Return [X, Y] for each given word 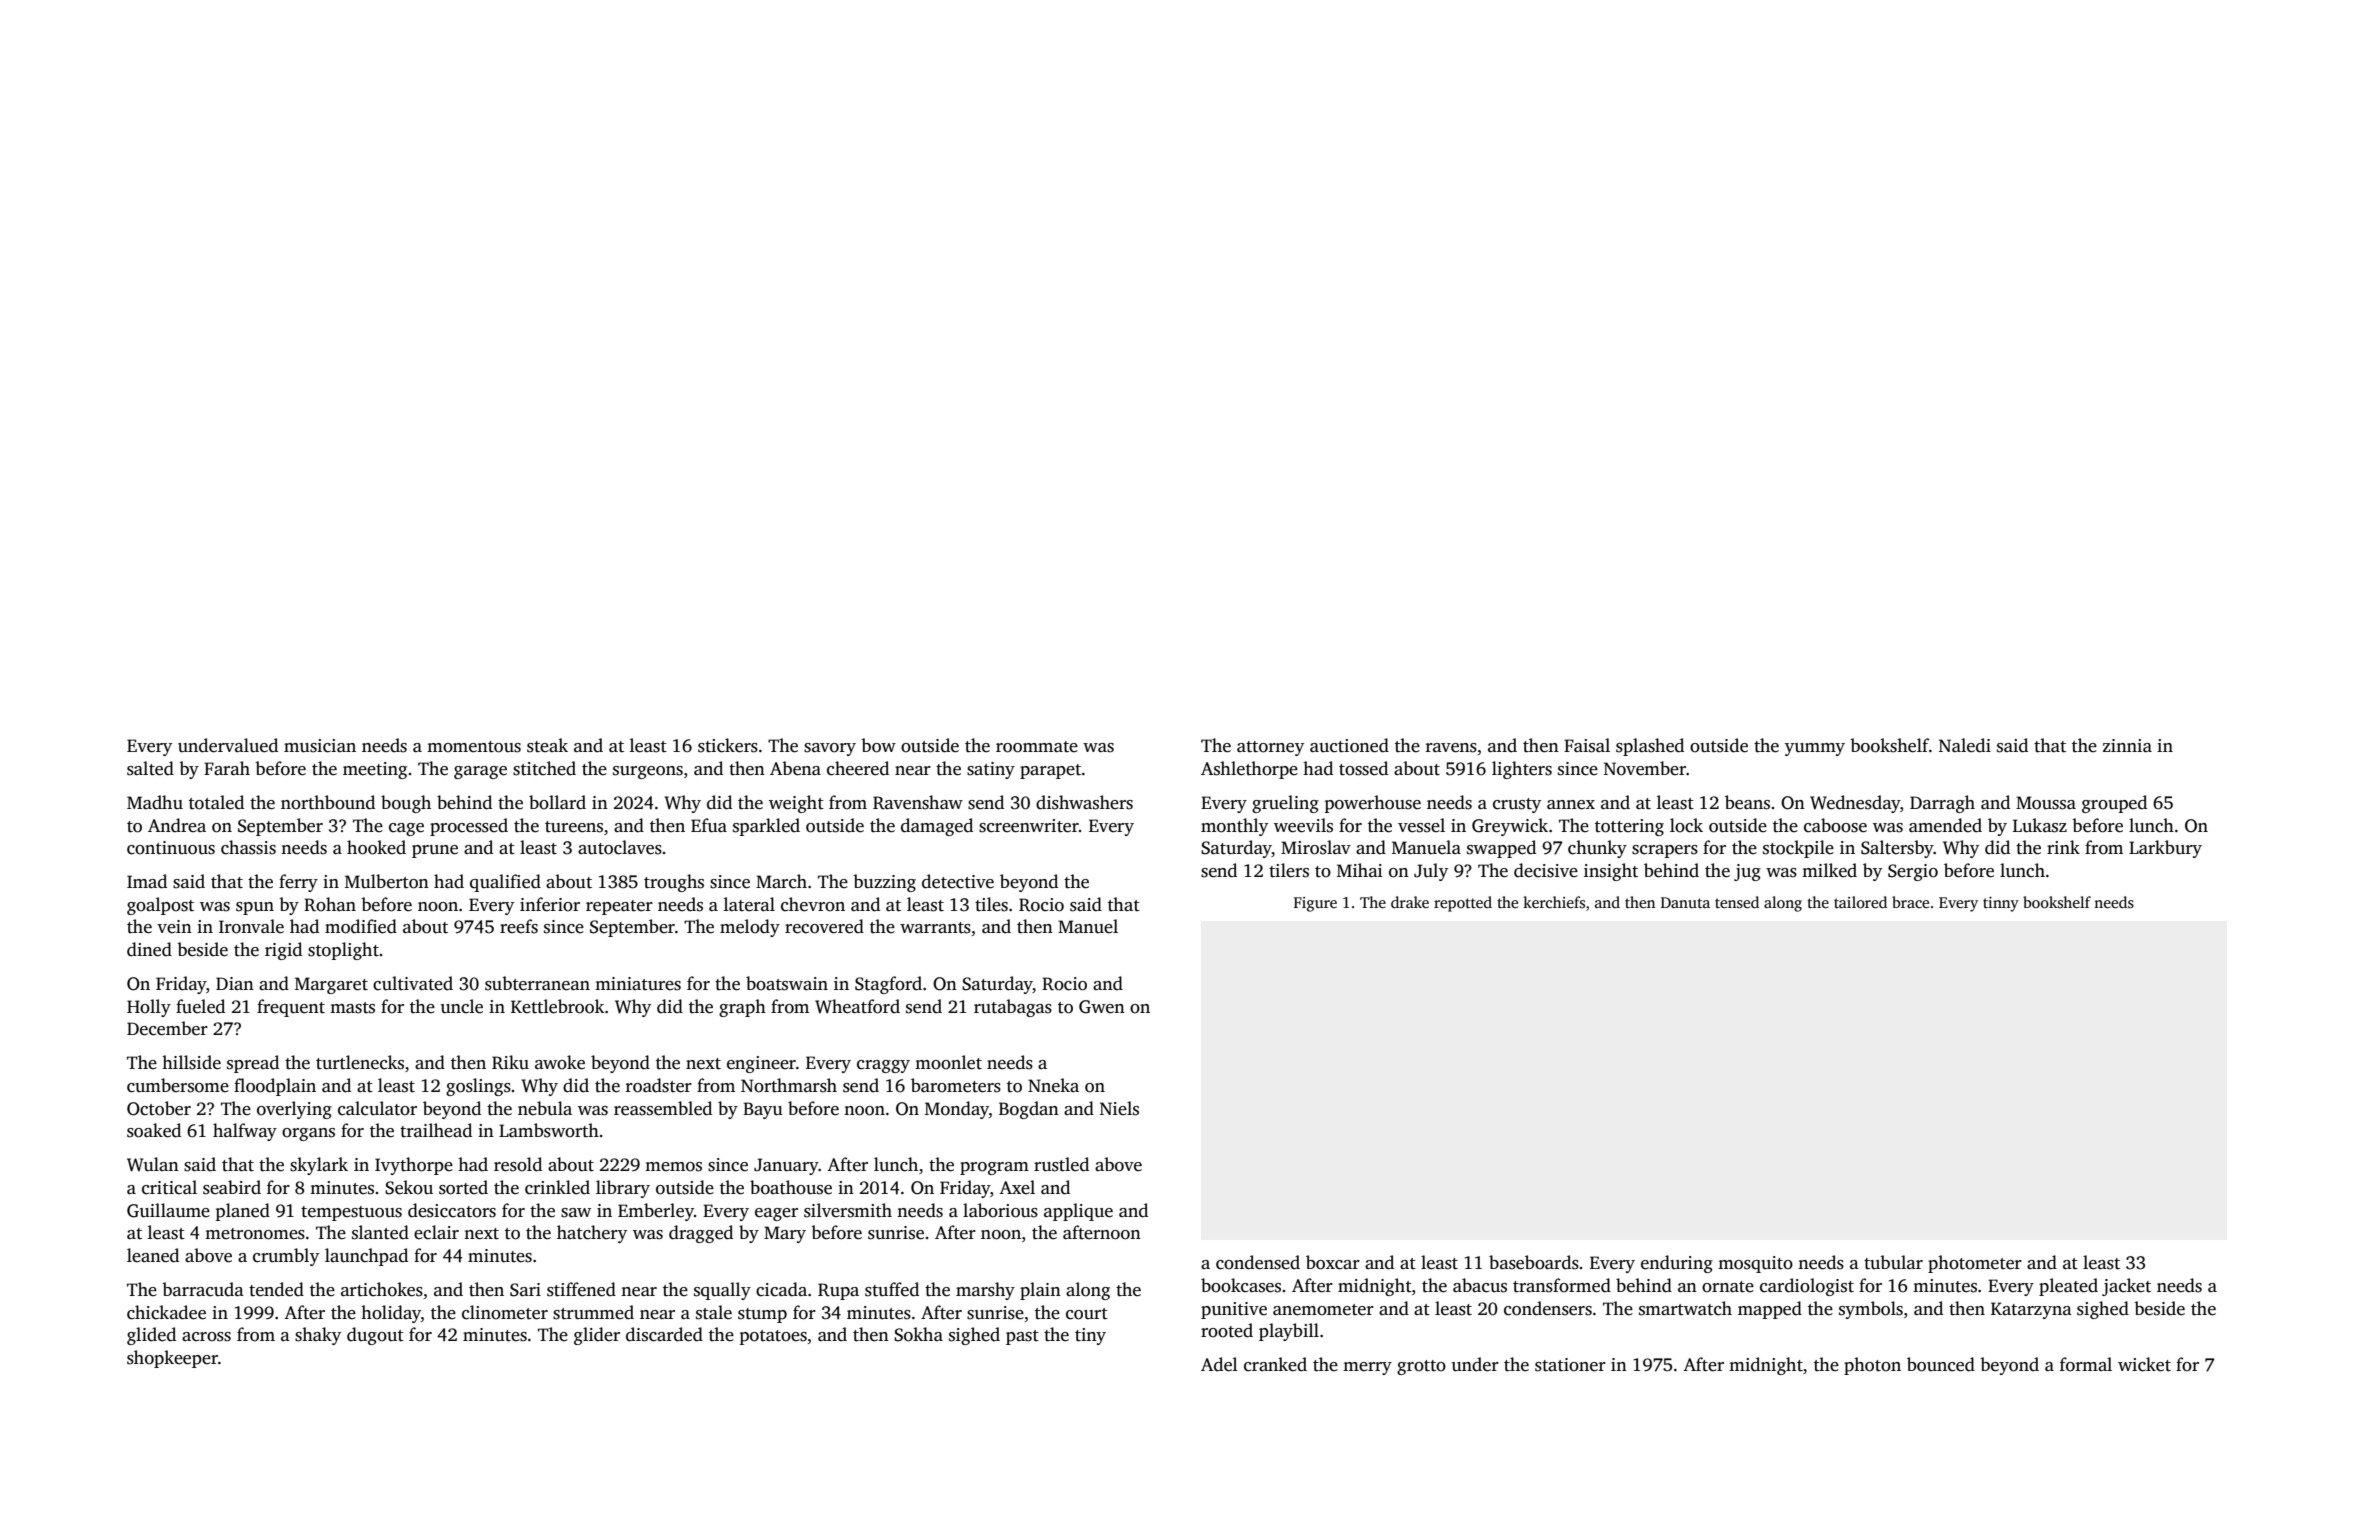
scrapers [1665, 851]
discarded [664, 1334]
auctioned [1349, 745]
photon [1872, 1366]
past [1022, 1337]
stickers [728, 745]
